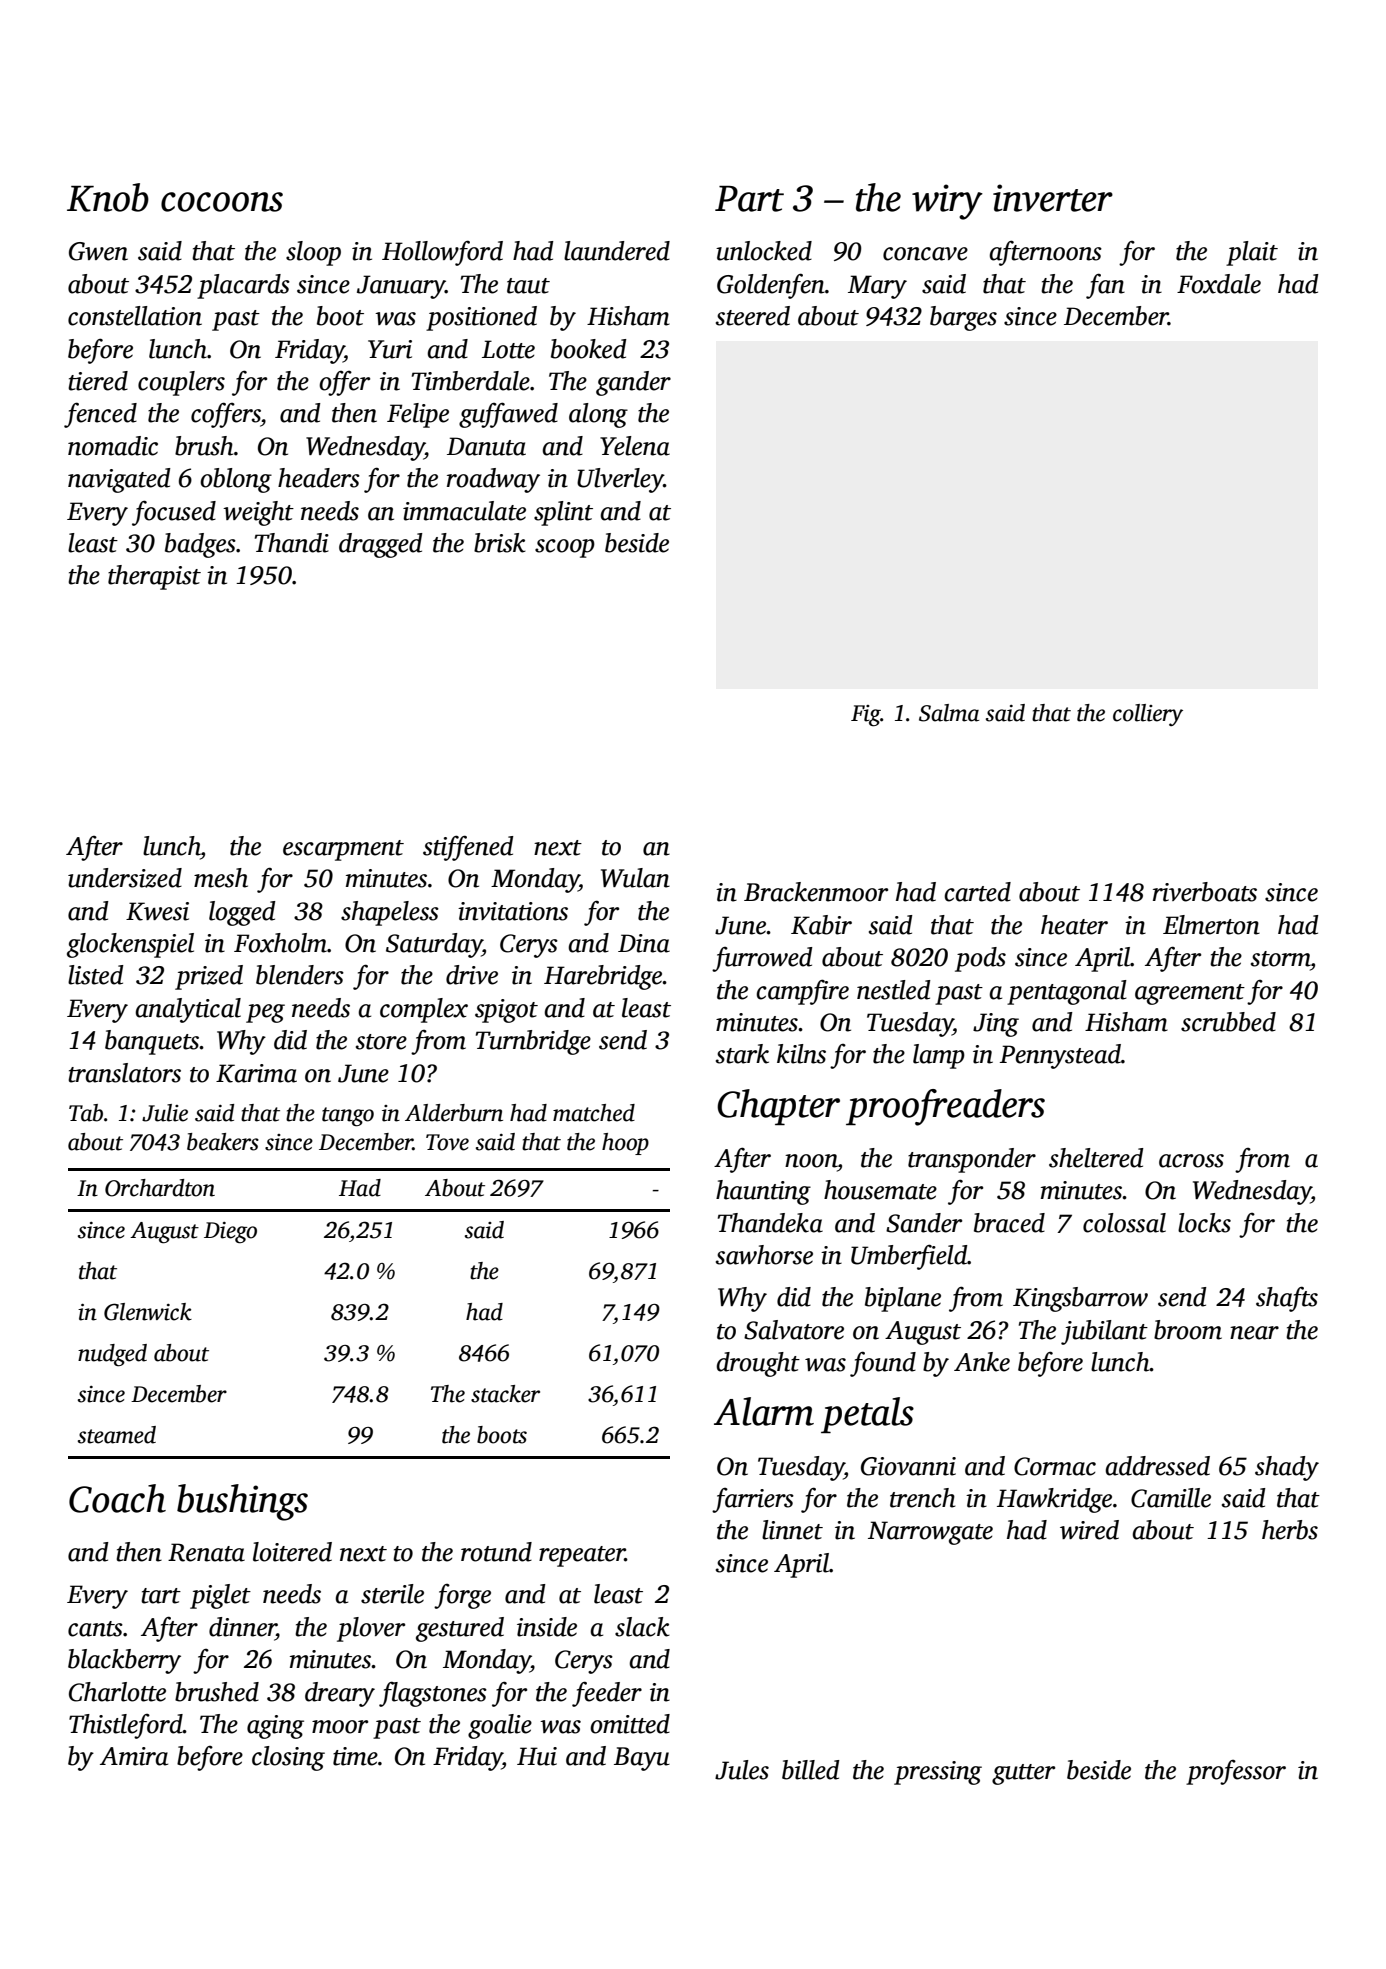  What do you see at coordinates (594, 1113) in the image?
I see `matched` at bounding box center [594, 1113].
